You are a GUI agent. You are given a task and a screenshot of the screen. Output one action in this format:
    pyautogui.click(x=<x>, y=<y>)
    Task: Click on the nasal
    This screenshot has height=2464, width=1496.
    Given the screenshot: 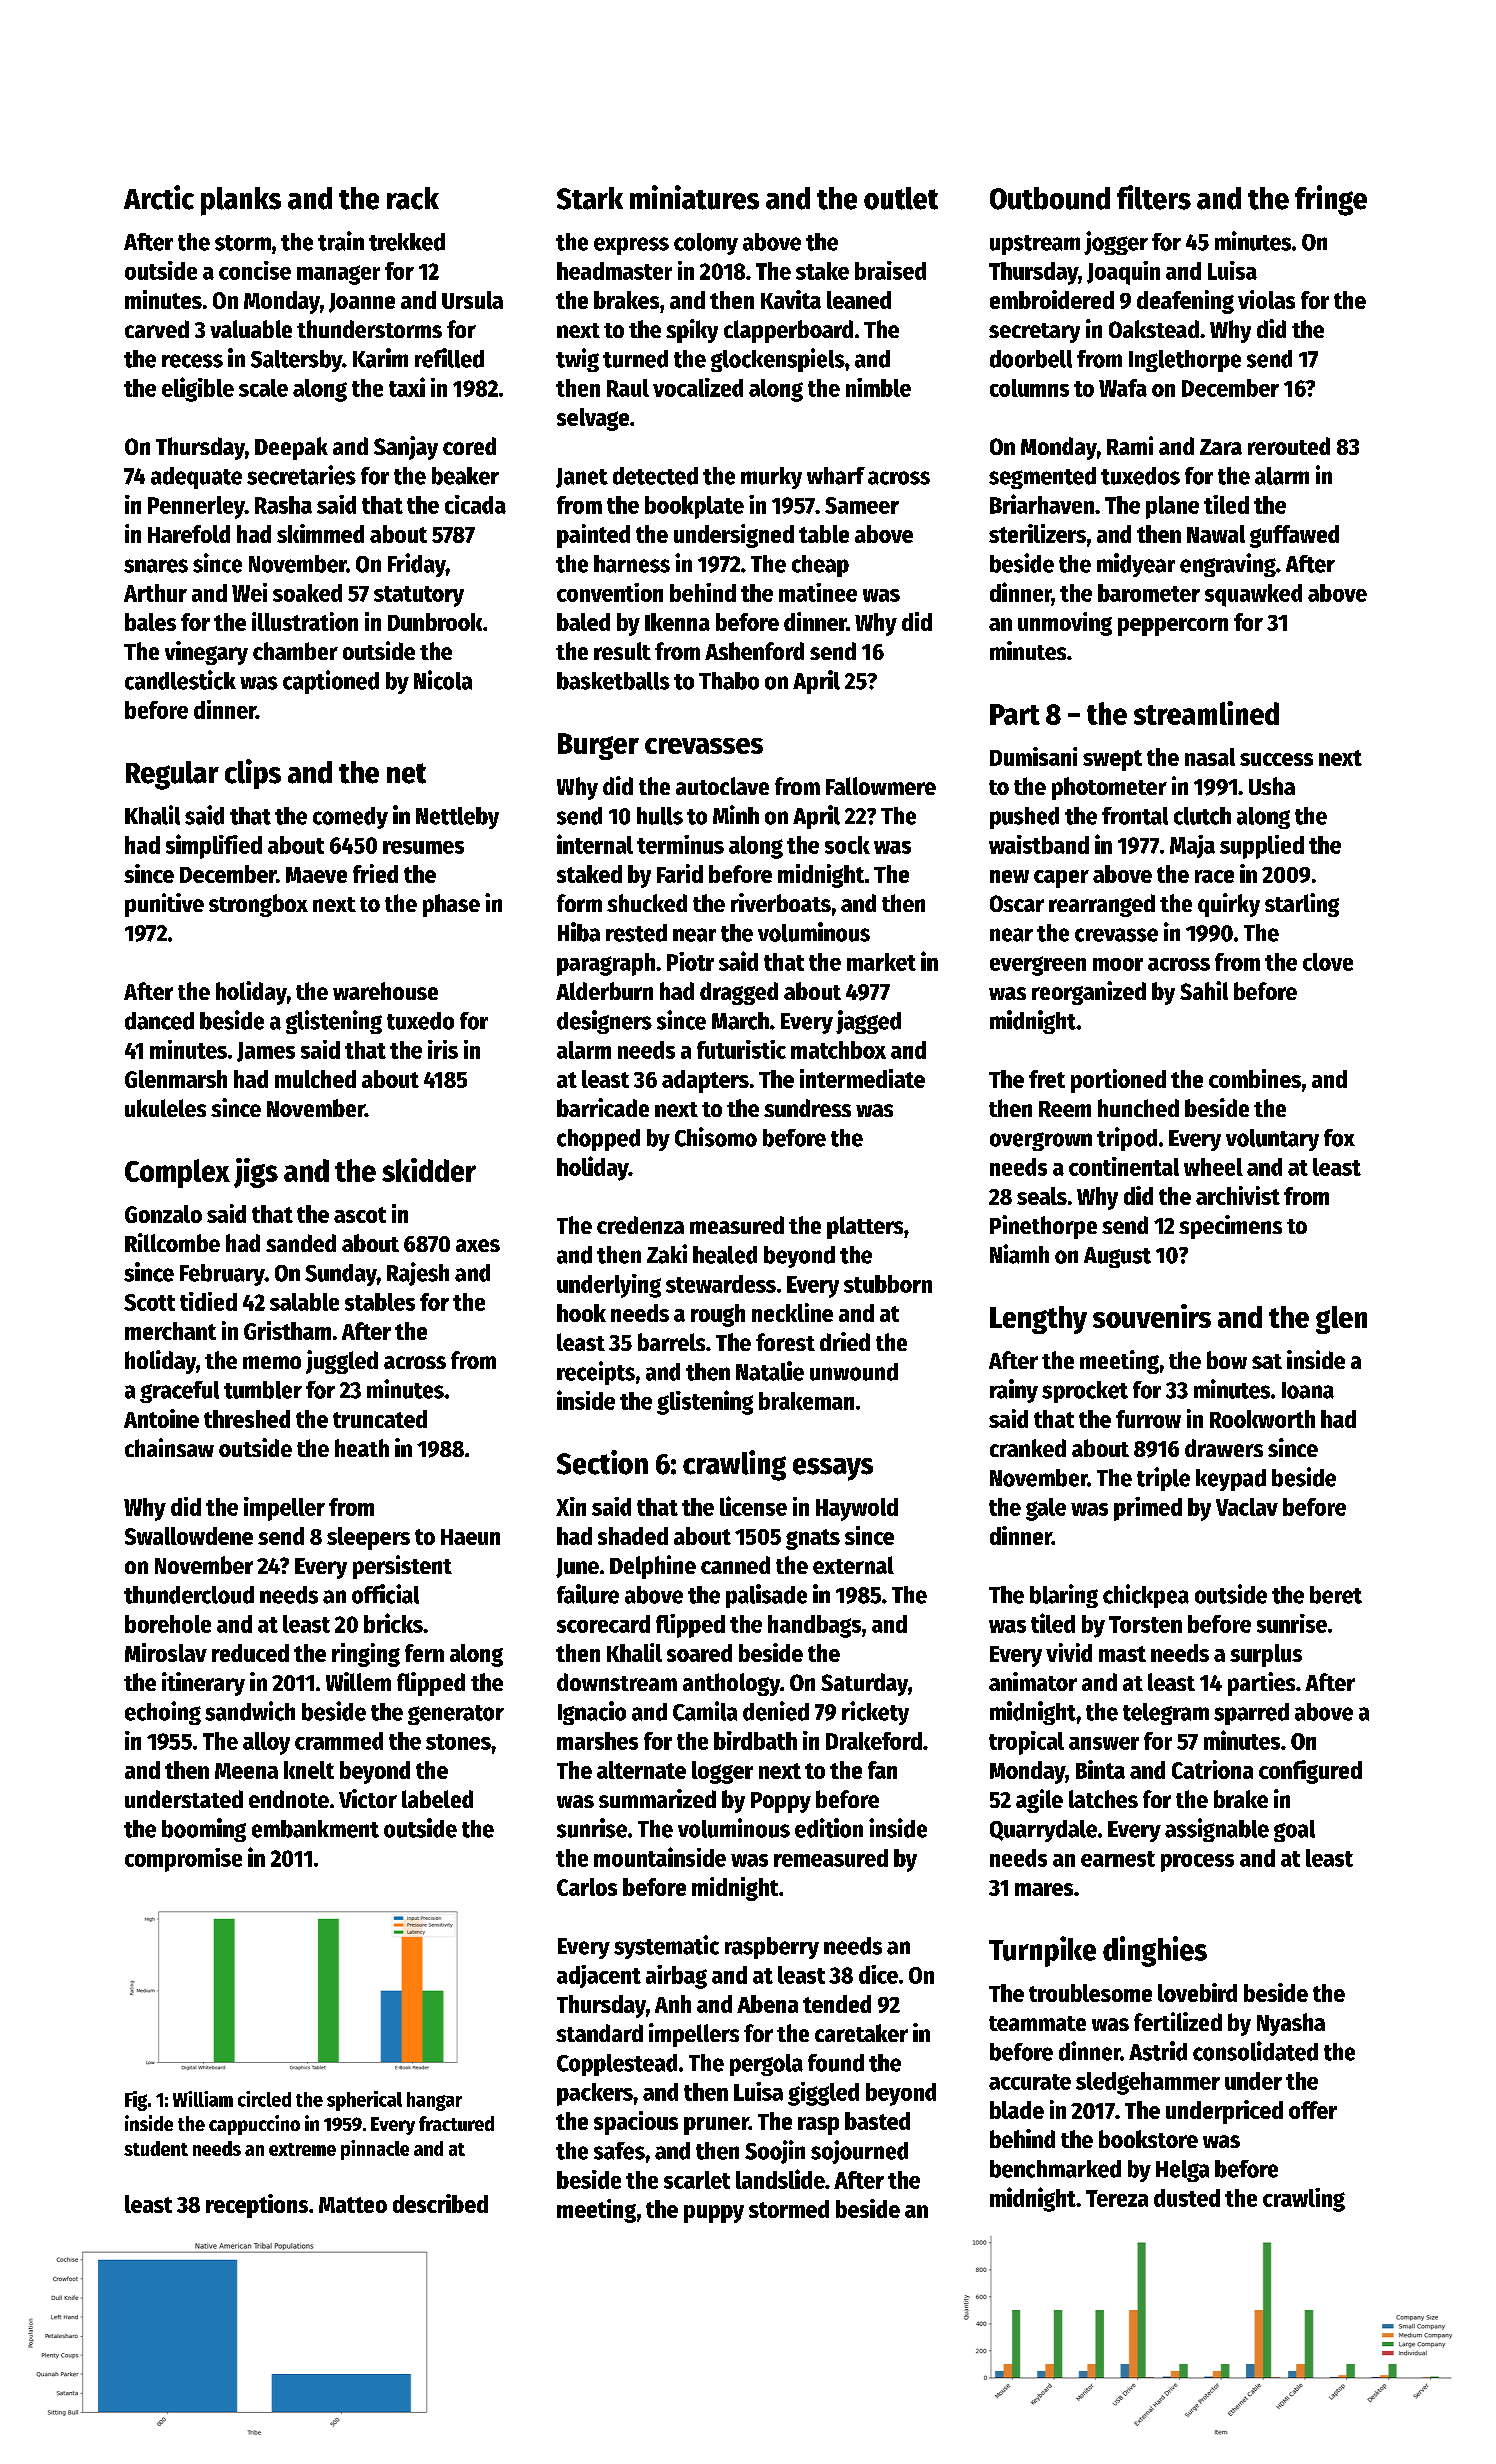 What is the action you would take?
    pyautogui.click(x=1210, y=757)
